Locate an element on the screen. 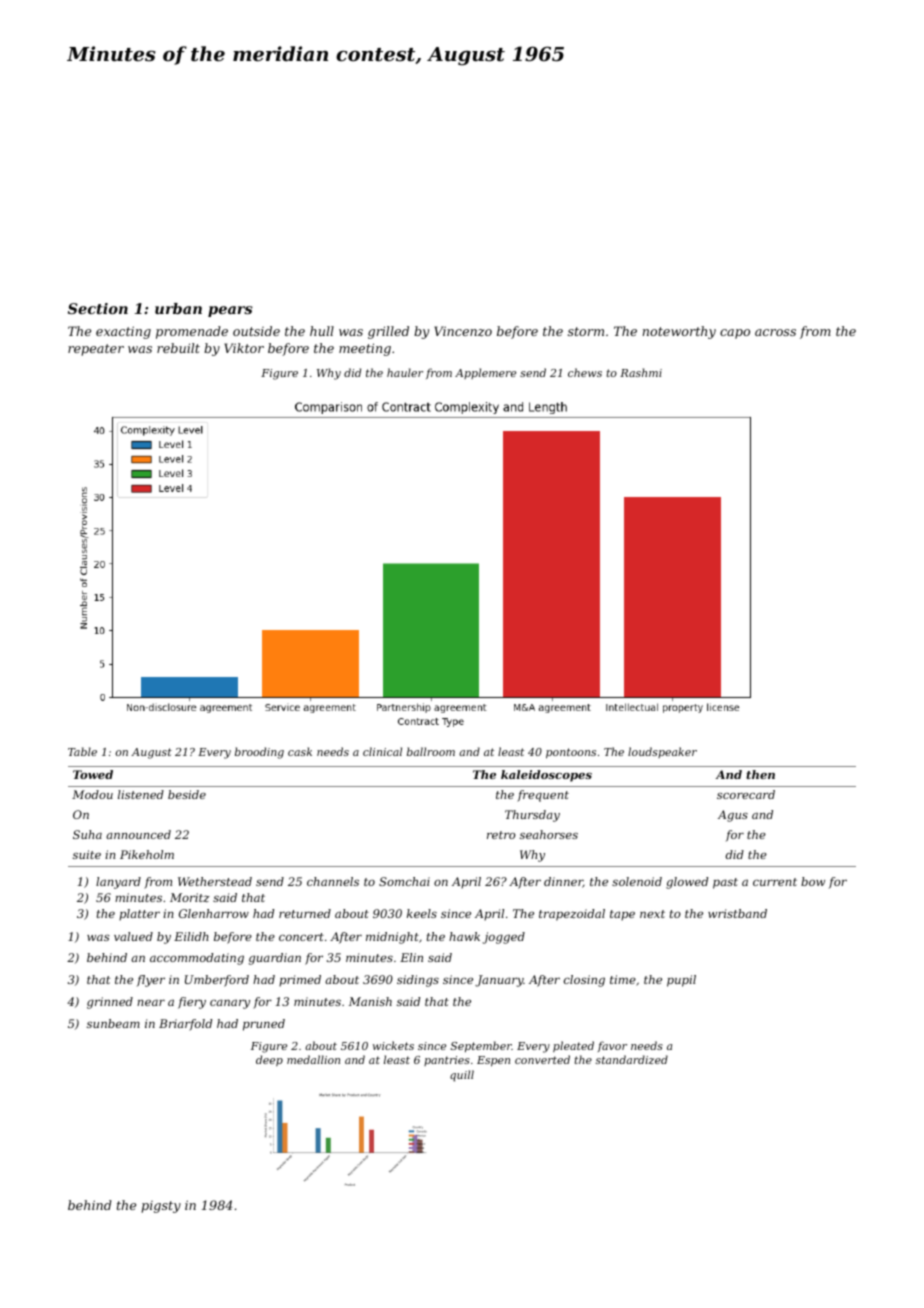 This screenshot has height=1308, width=924. capo is located at coordinates (735, 334).
